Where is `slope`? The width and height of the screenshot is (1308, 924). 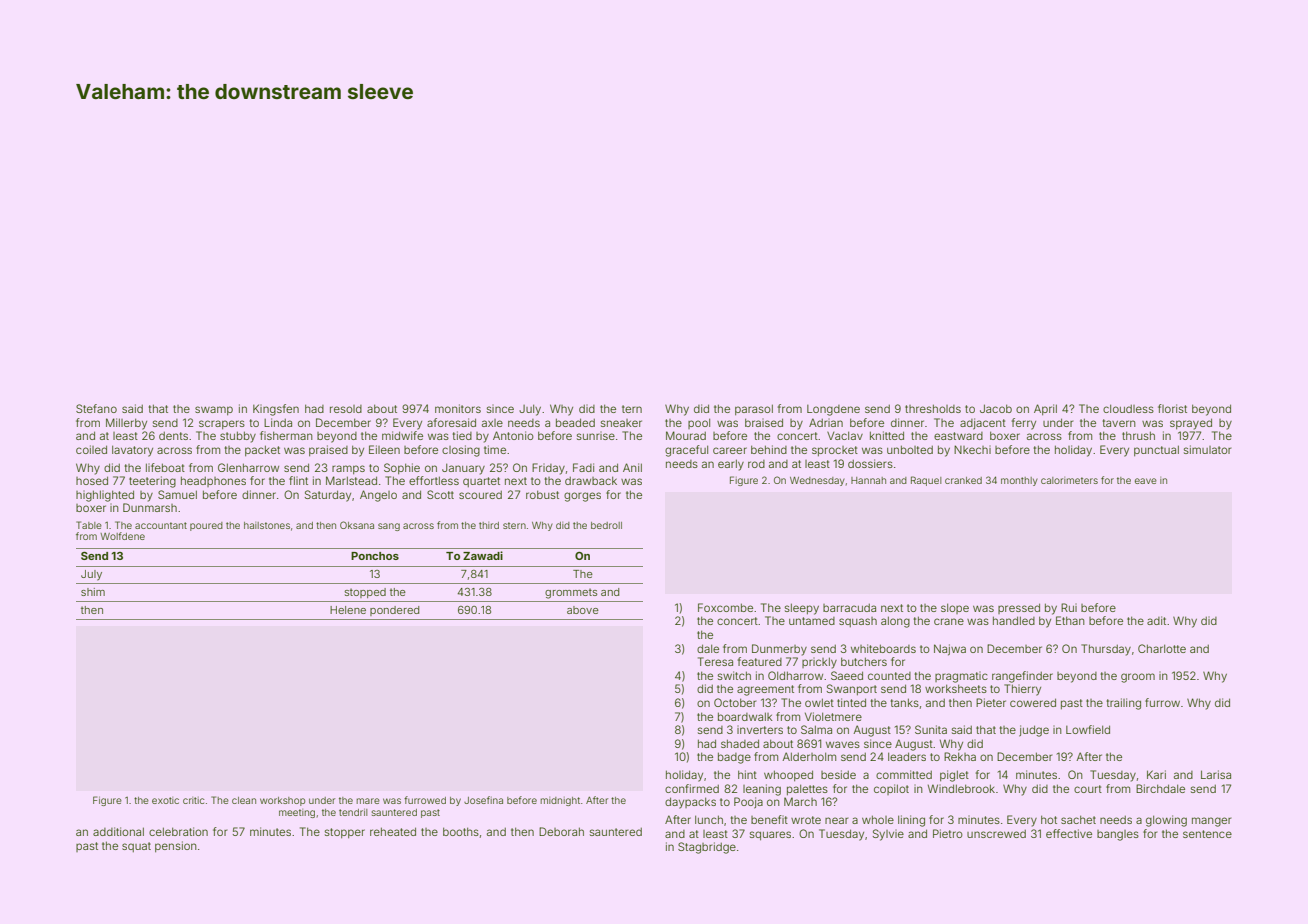
slope is located at coordinates (955, 608).
